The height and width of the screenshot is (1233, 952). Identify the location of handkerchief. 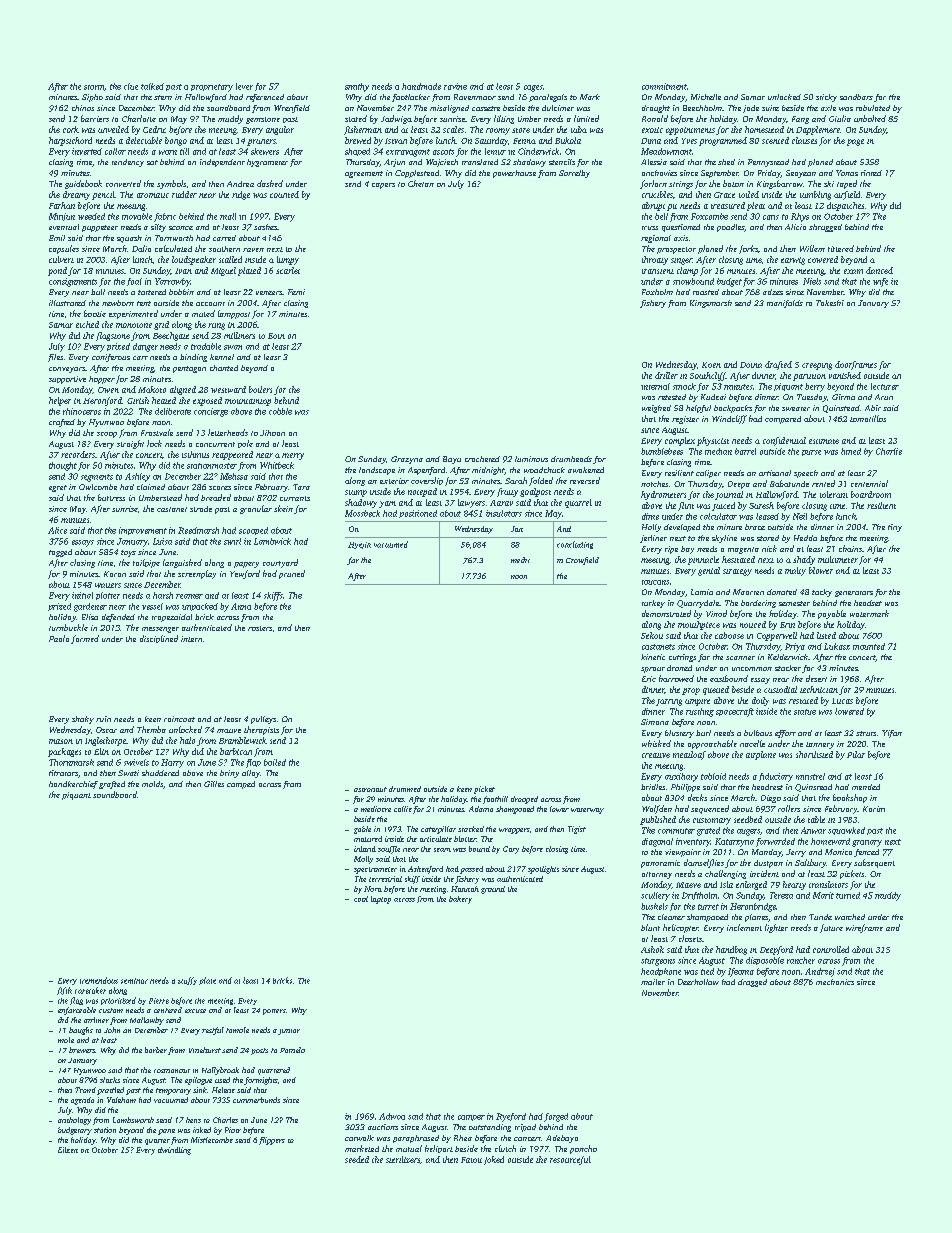
(73, 785).
